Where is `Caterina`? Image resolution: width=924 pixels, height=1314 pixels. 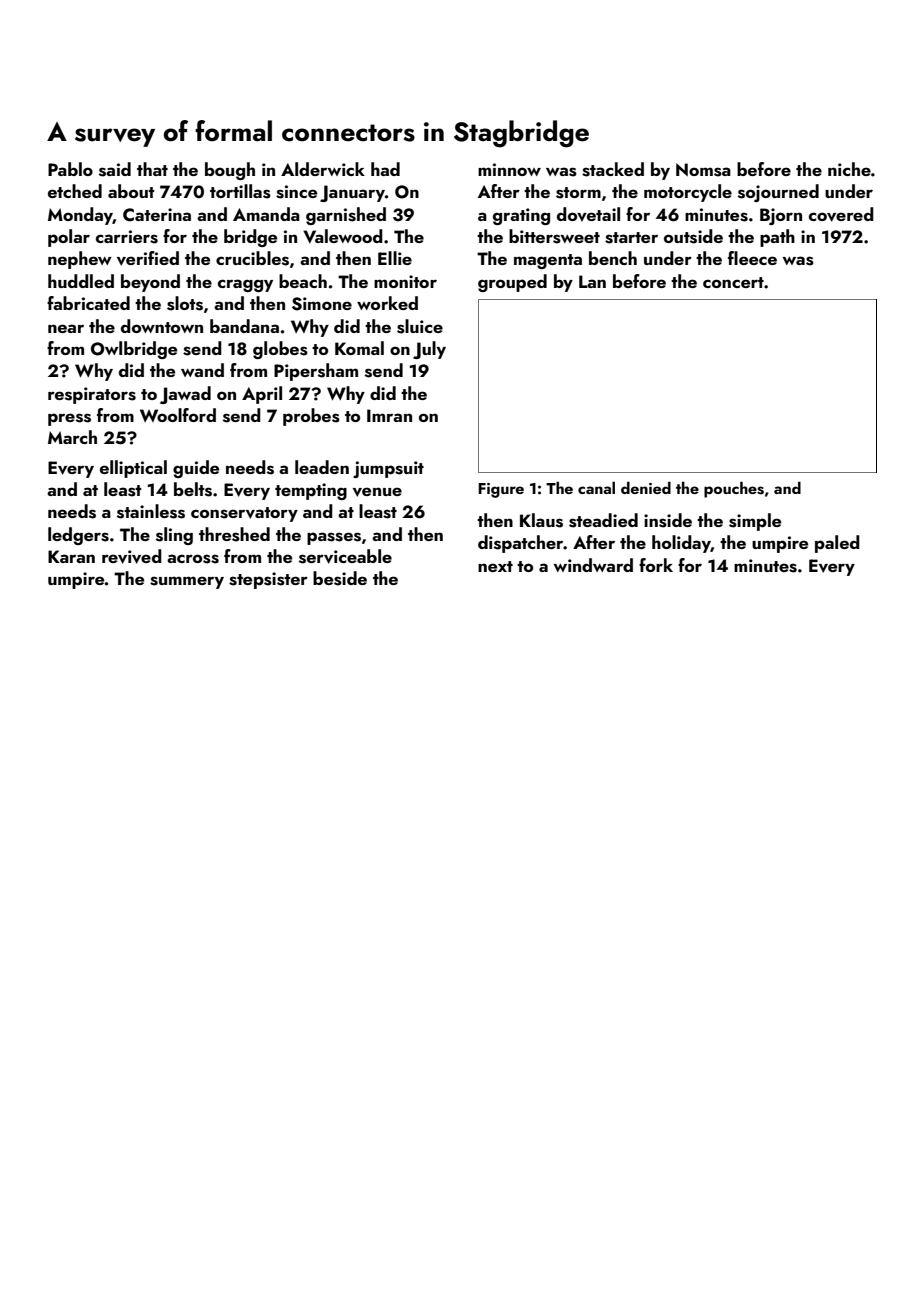 Caterina is located at coordinates (157, 215).
